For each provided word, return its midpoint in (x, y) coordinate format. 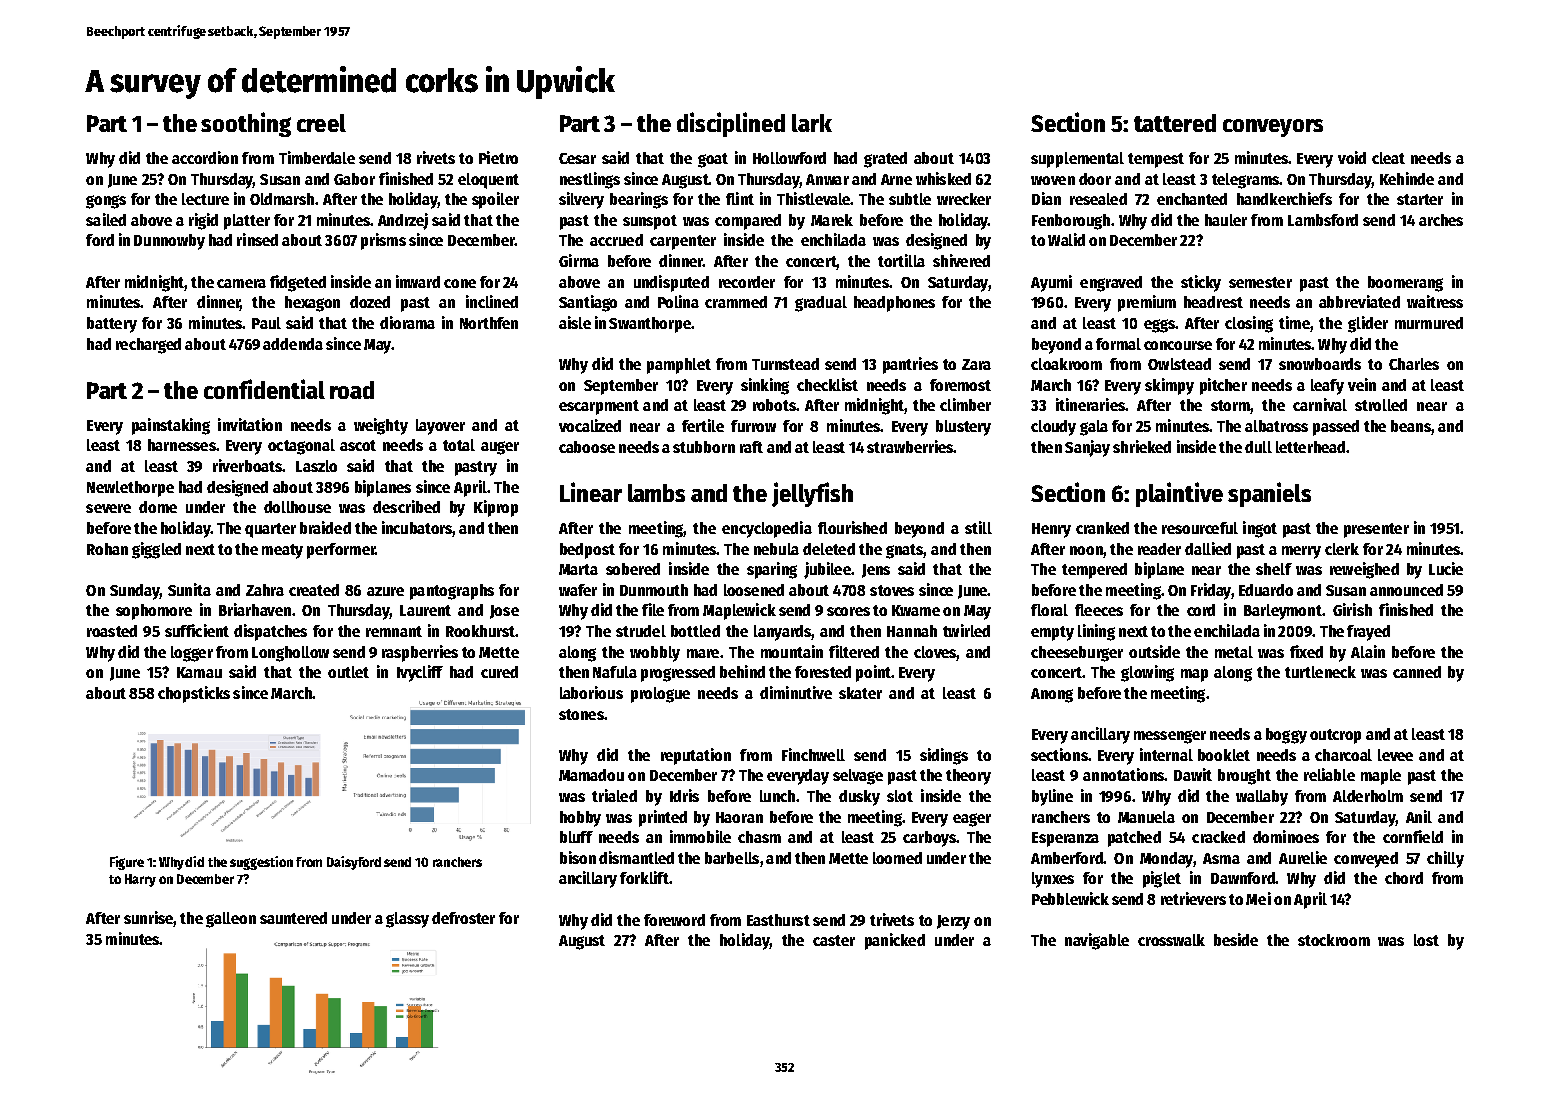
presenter (1376, 530)
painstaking (171, 426)
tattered (1175, 123)
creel (321, 123)
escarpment (599, 407)
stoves (892, 590)
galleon (231, 920)
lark (812, 123)
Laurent (425, 610)
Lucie (1446, 568)
